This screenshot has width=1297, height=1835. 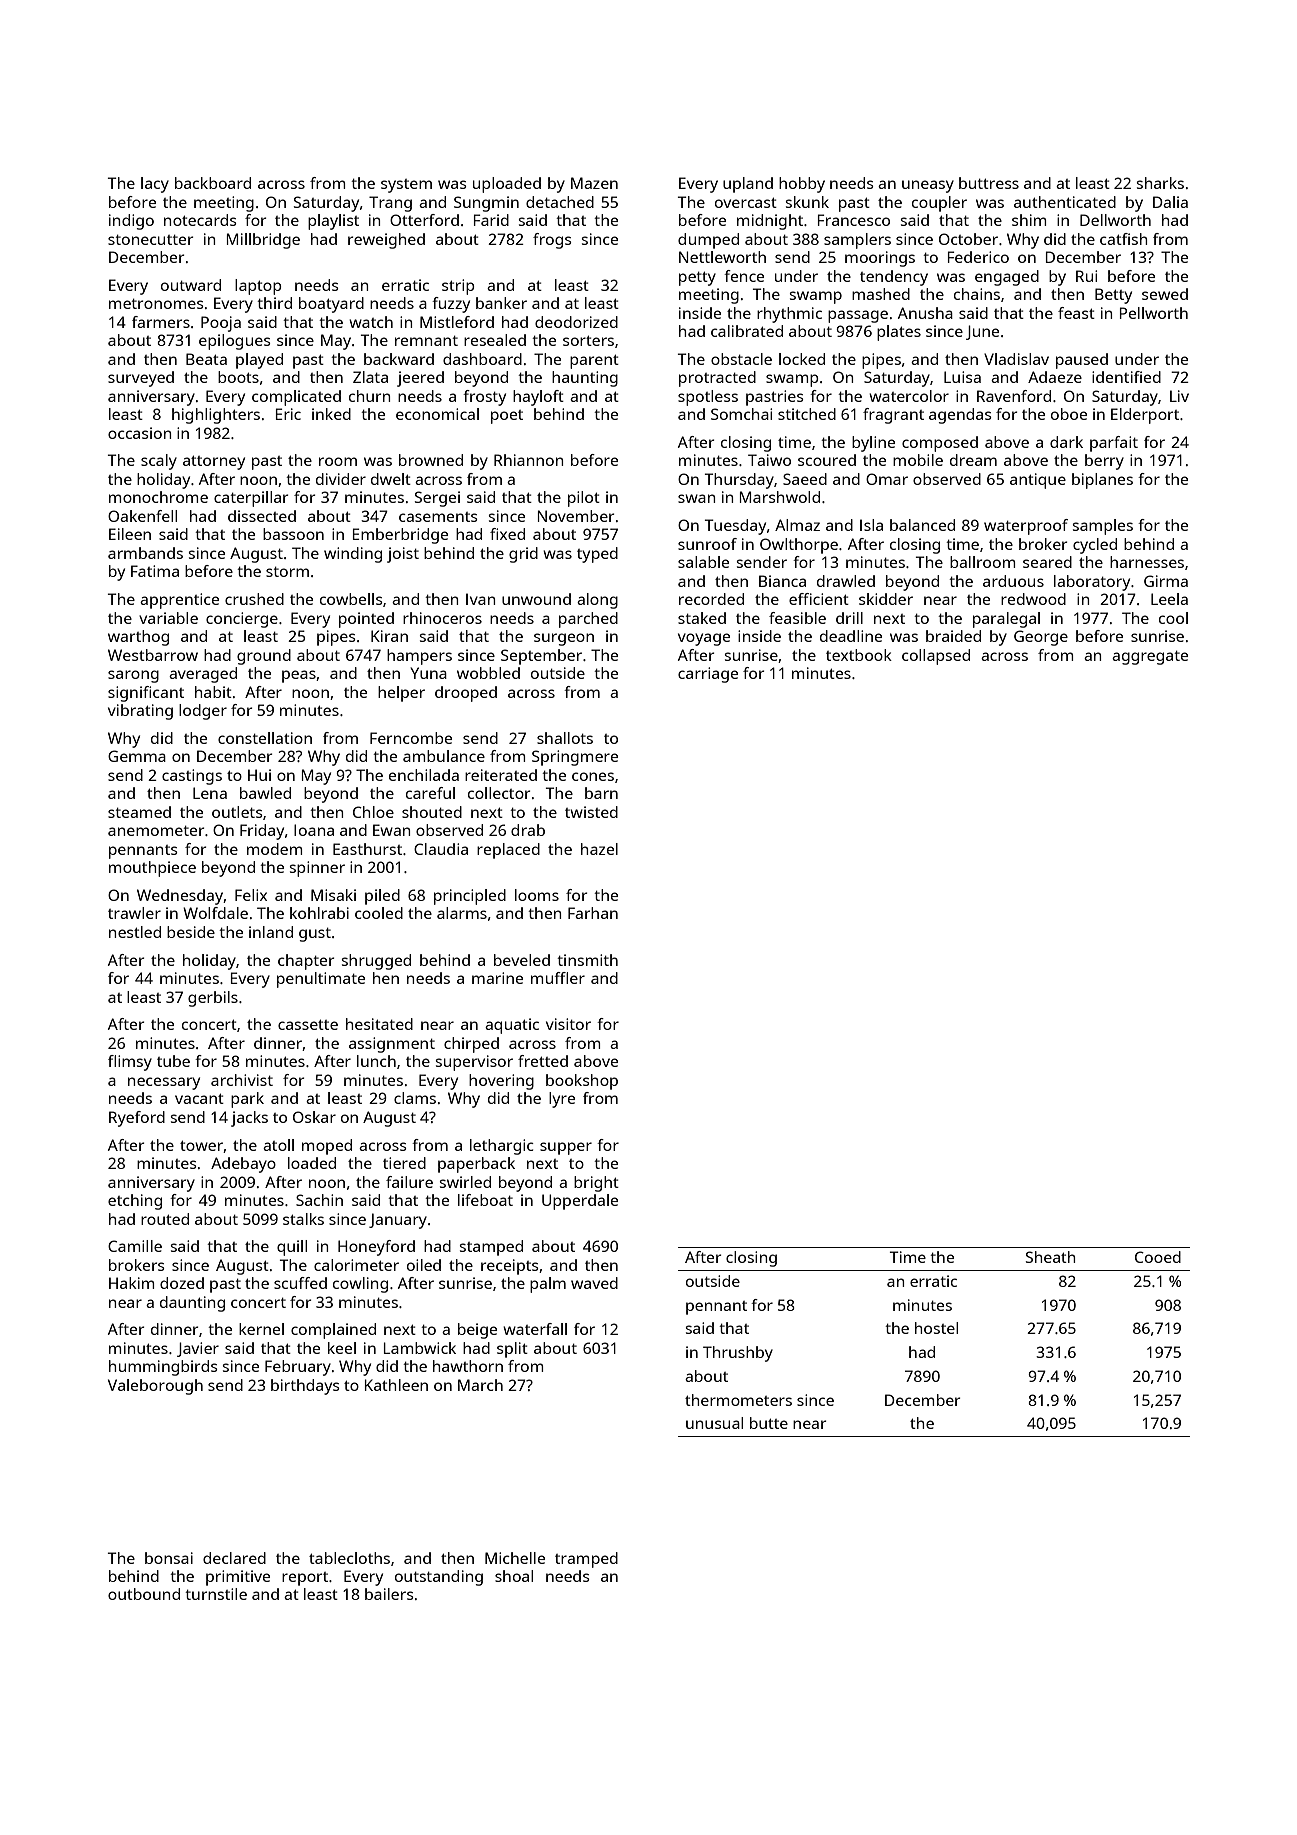 What do you see at coordinates (138, 638) in the screenshot?
I see `warthog` at bounding box center [138, 638].
